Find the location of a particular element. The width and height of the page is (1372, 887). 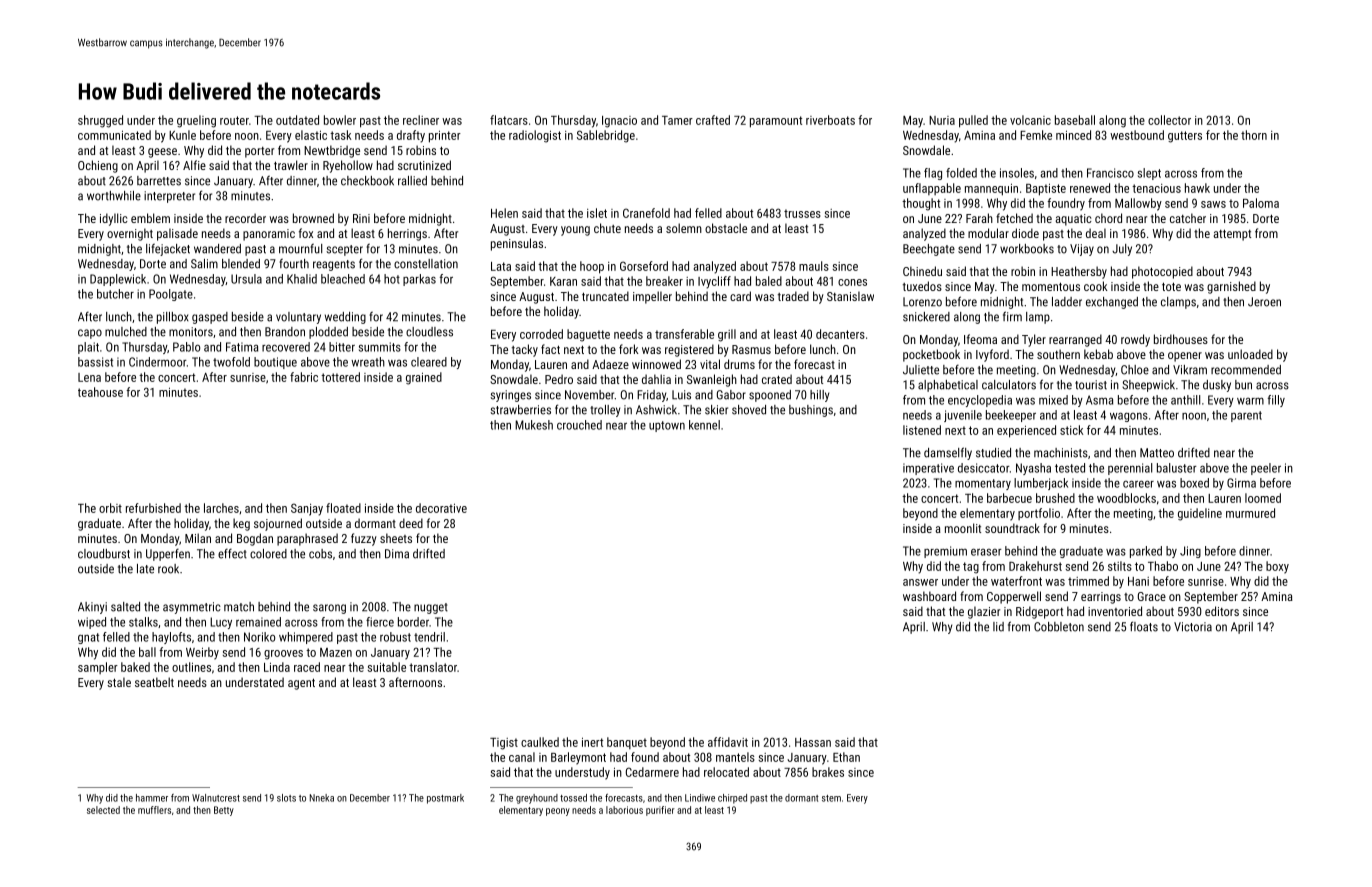

slept is located at coordinates (1149, 174).
